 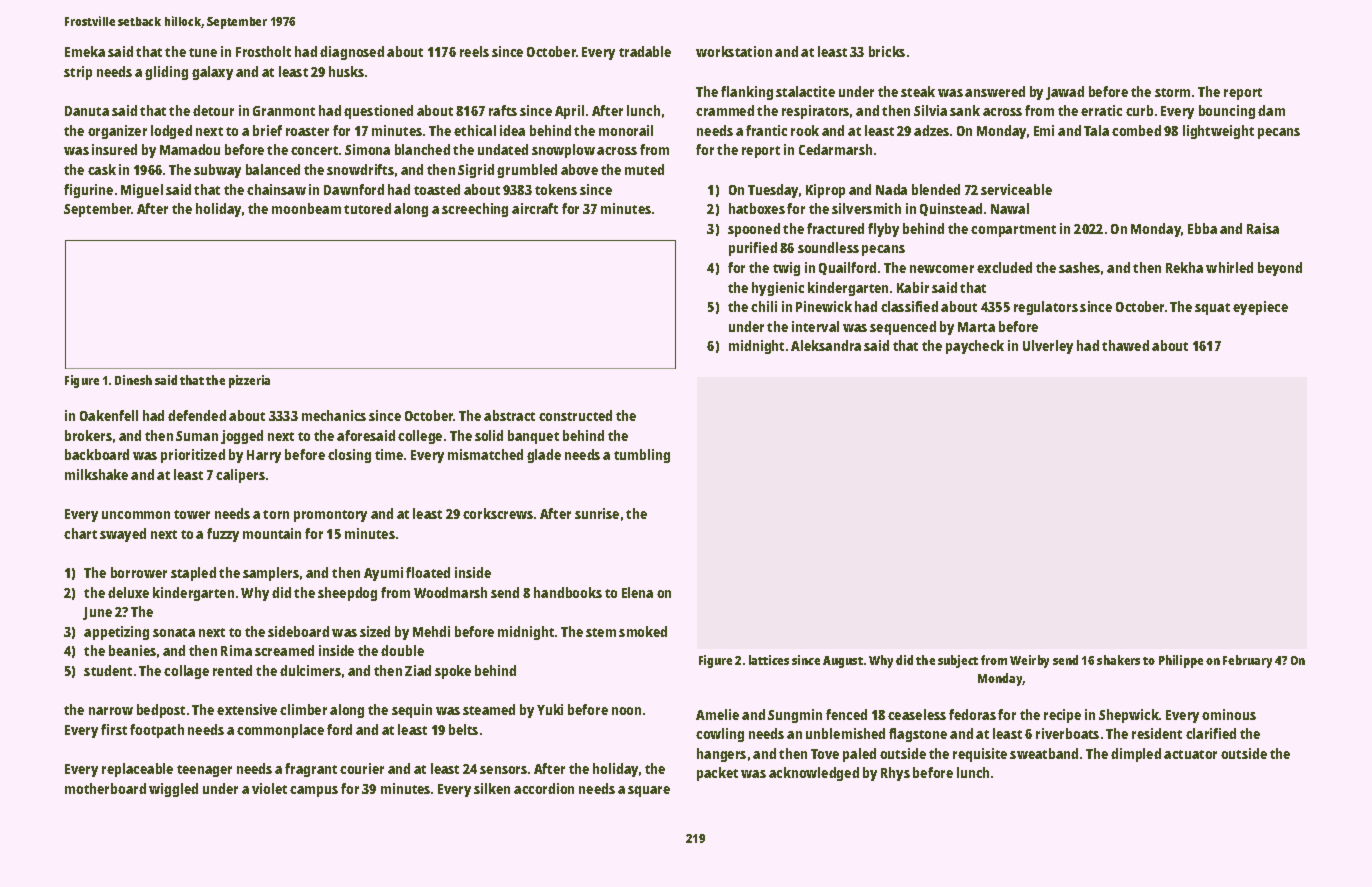 What do you see at coordinates (314, 791) in the screenshot?
I see `campus` at bounding box center [314, 791].
